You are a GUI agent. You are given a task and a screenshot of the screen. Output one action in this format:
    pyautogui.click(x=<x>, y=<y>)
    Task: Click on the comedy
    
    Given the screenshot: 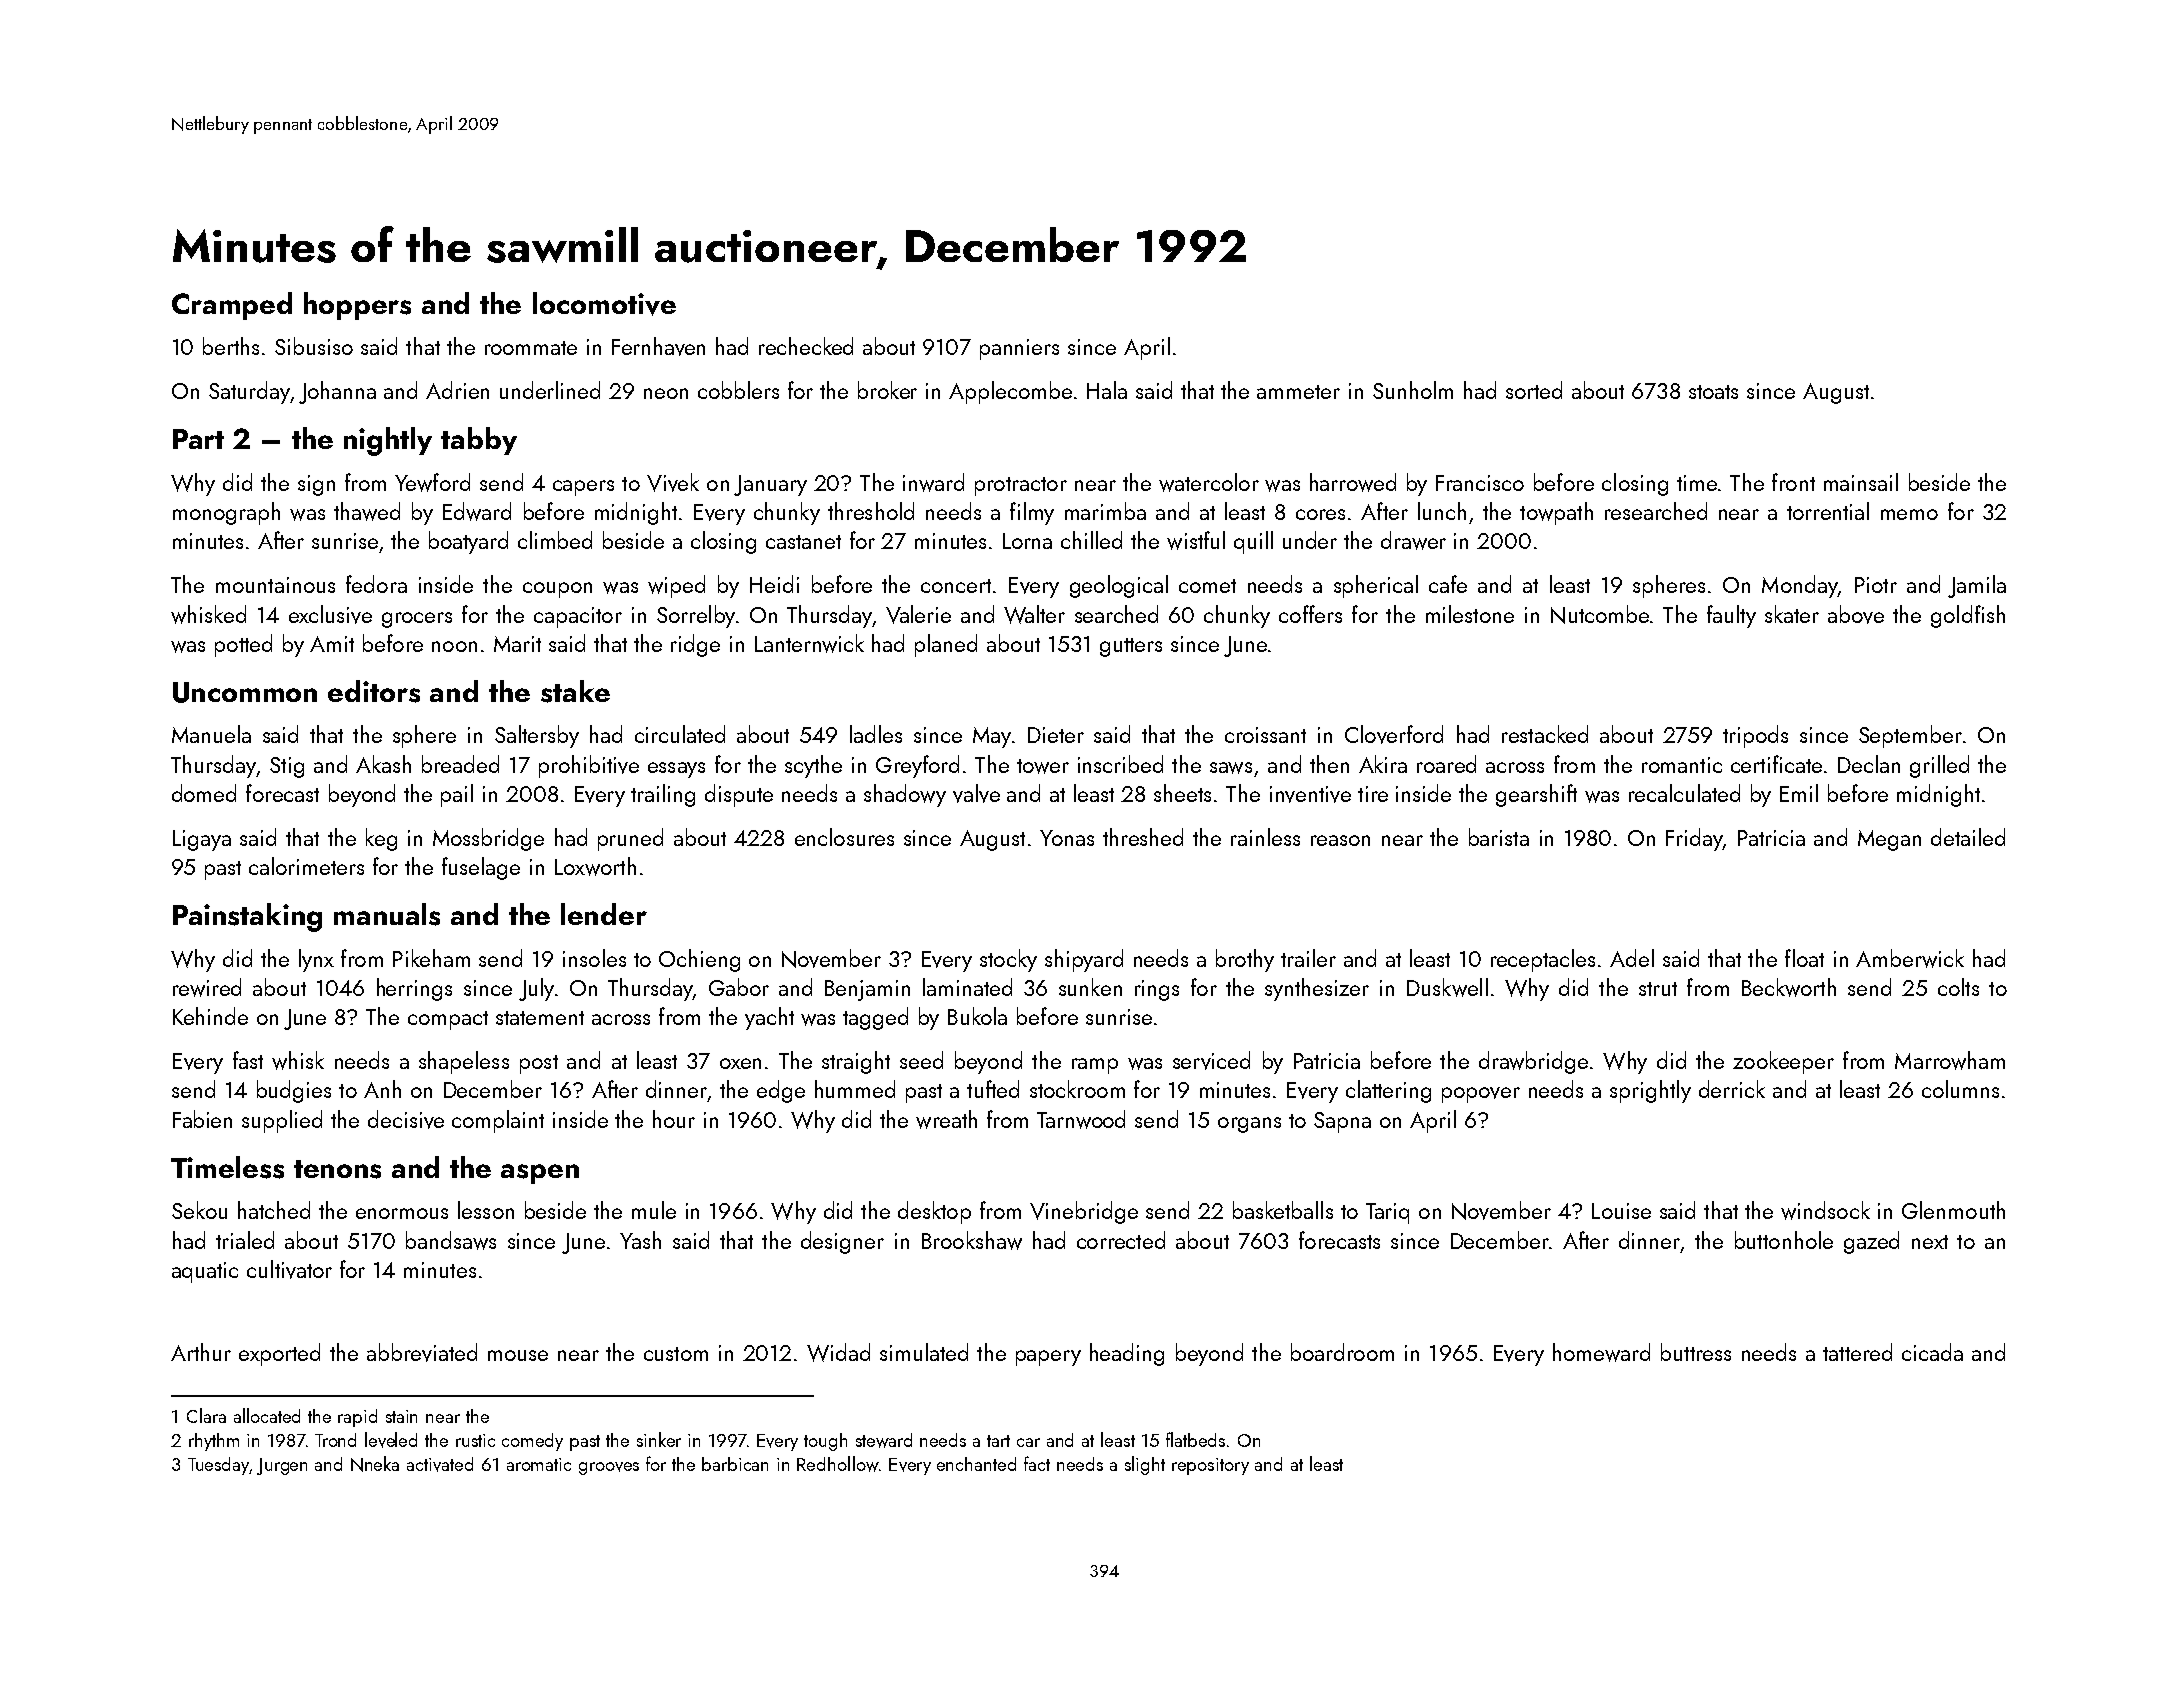 What is the action you would take?
    pyautogui.click(x=532, y=1442)
